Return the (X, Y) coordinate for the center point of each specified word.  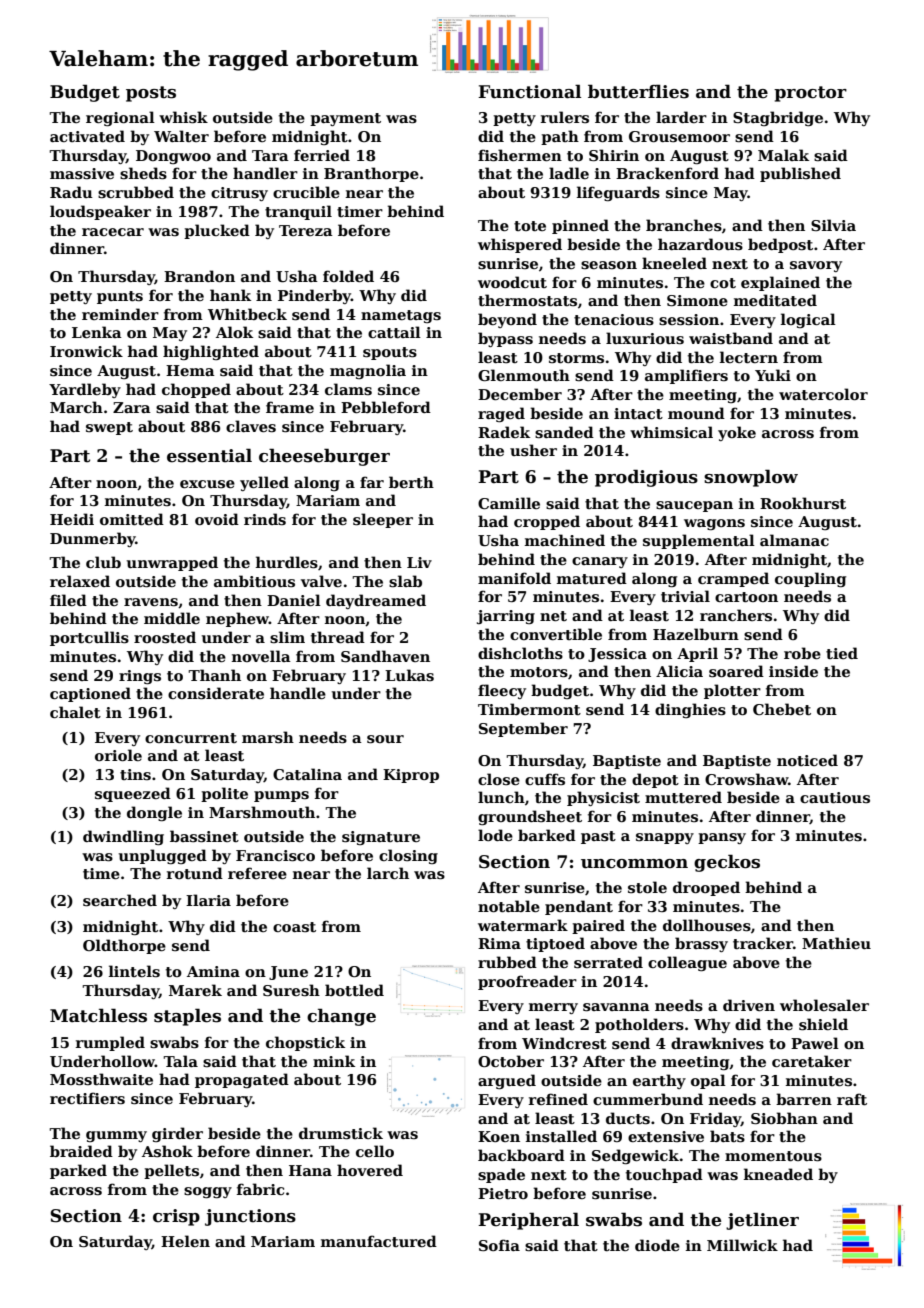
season (609, 265)
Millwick (742, 1245)
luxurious (645, 338)
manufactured (379, 1241)
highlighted (211, 352)
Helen (185, 1241)
